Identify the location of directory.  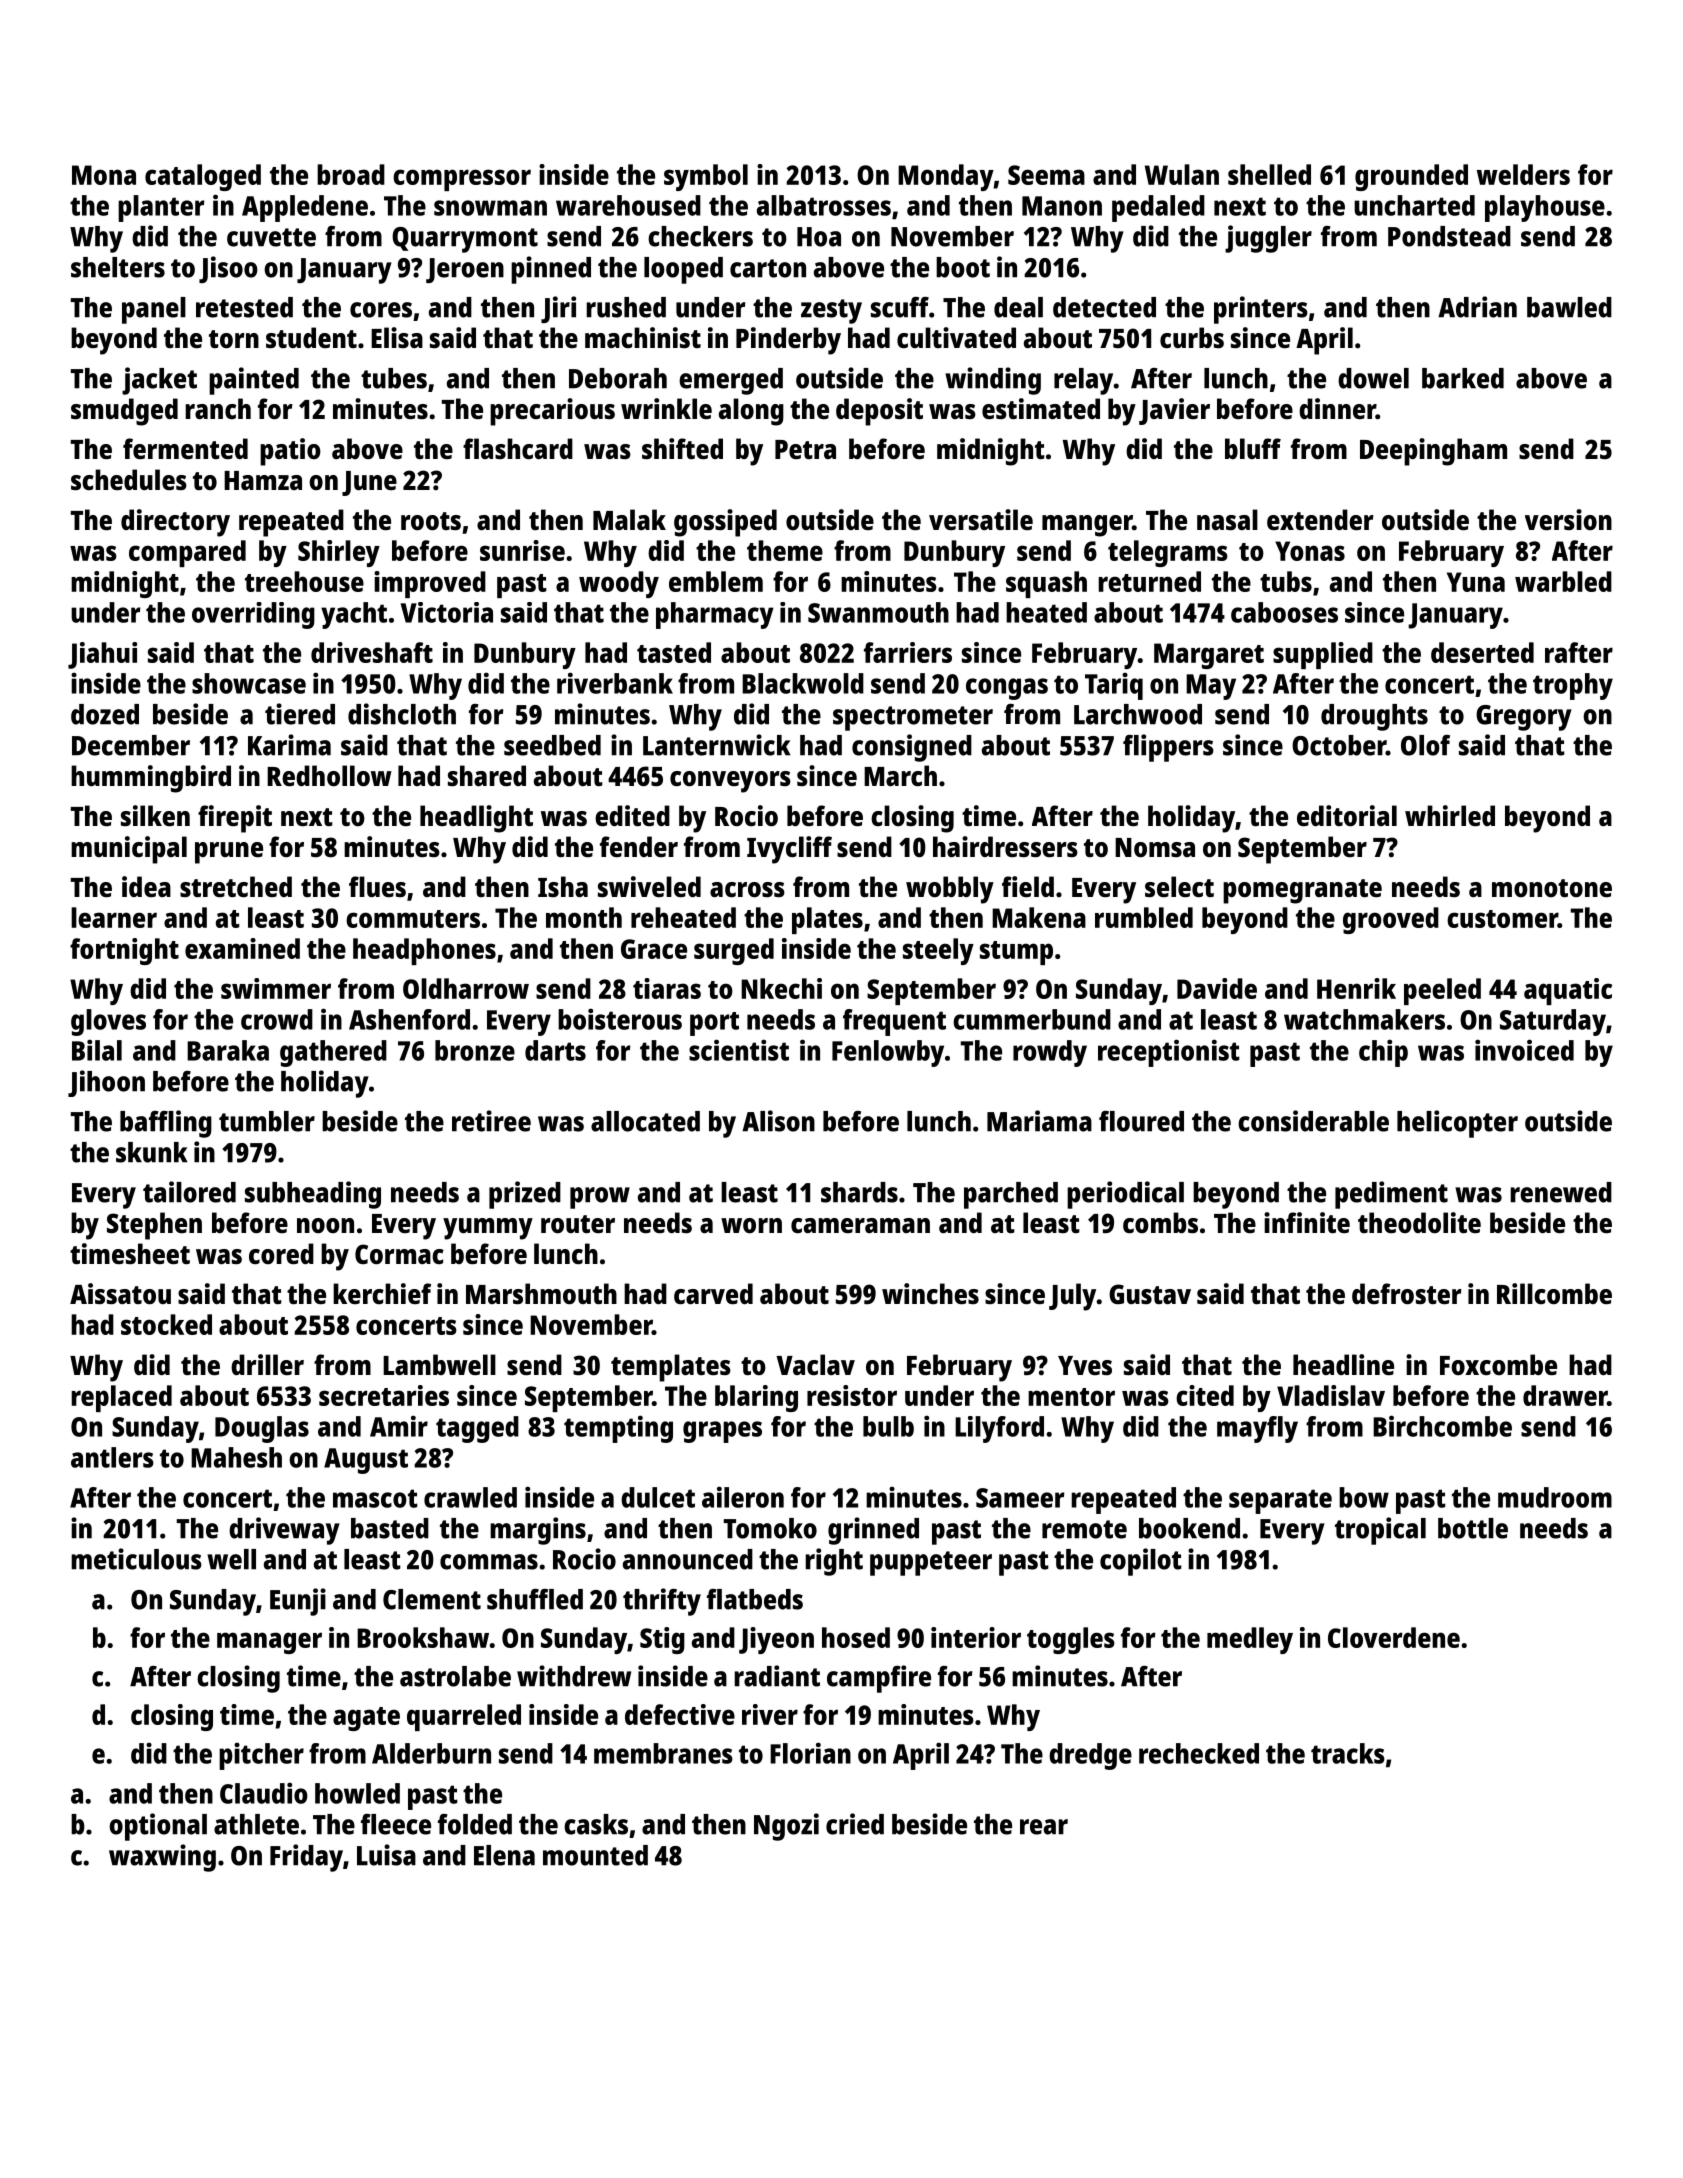
(175, 523).
